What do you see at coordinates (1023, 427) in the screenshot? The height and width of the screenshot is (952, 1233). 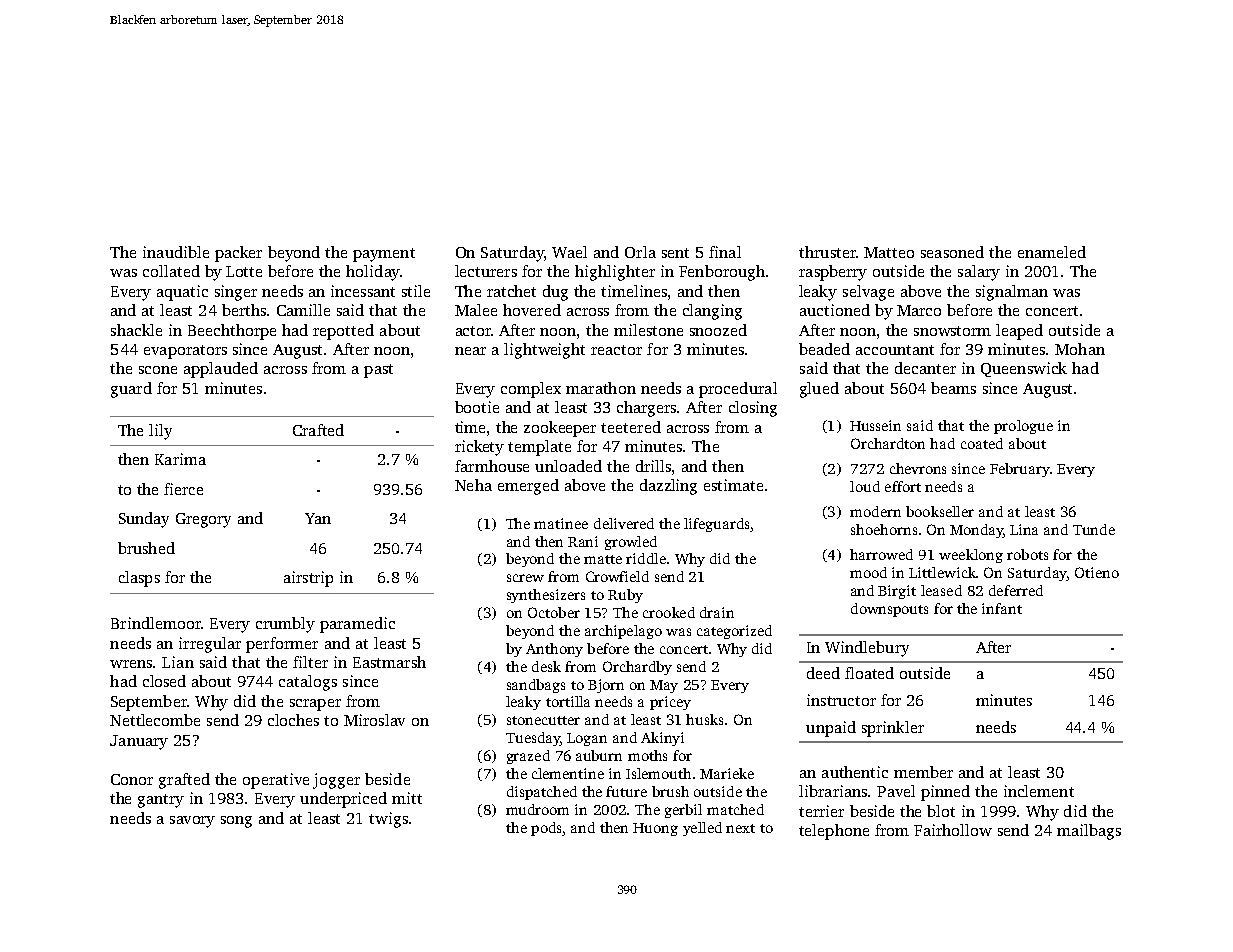 I see `prologue` at bounding box center [1023, 427].
